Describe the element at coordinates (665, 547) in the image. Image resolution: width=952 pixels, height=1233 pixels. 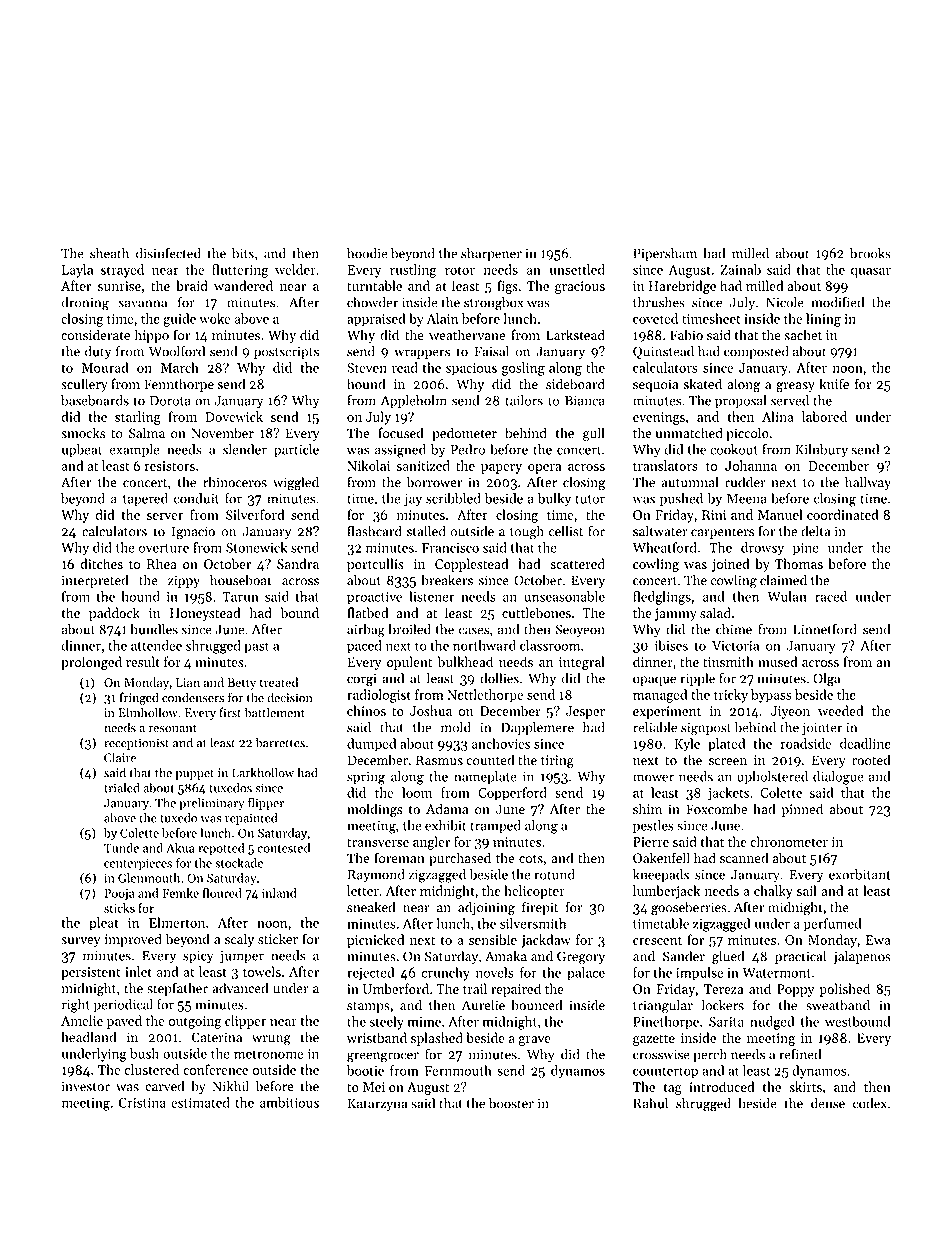
I see `Wheatford` at that location.
